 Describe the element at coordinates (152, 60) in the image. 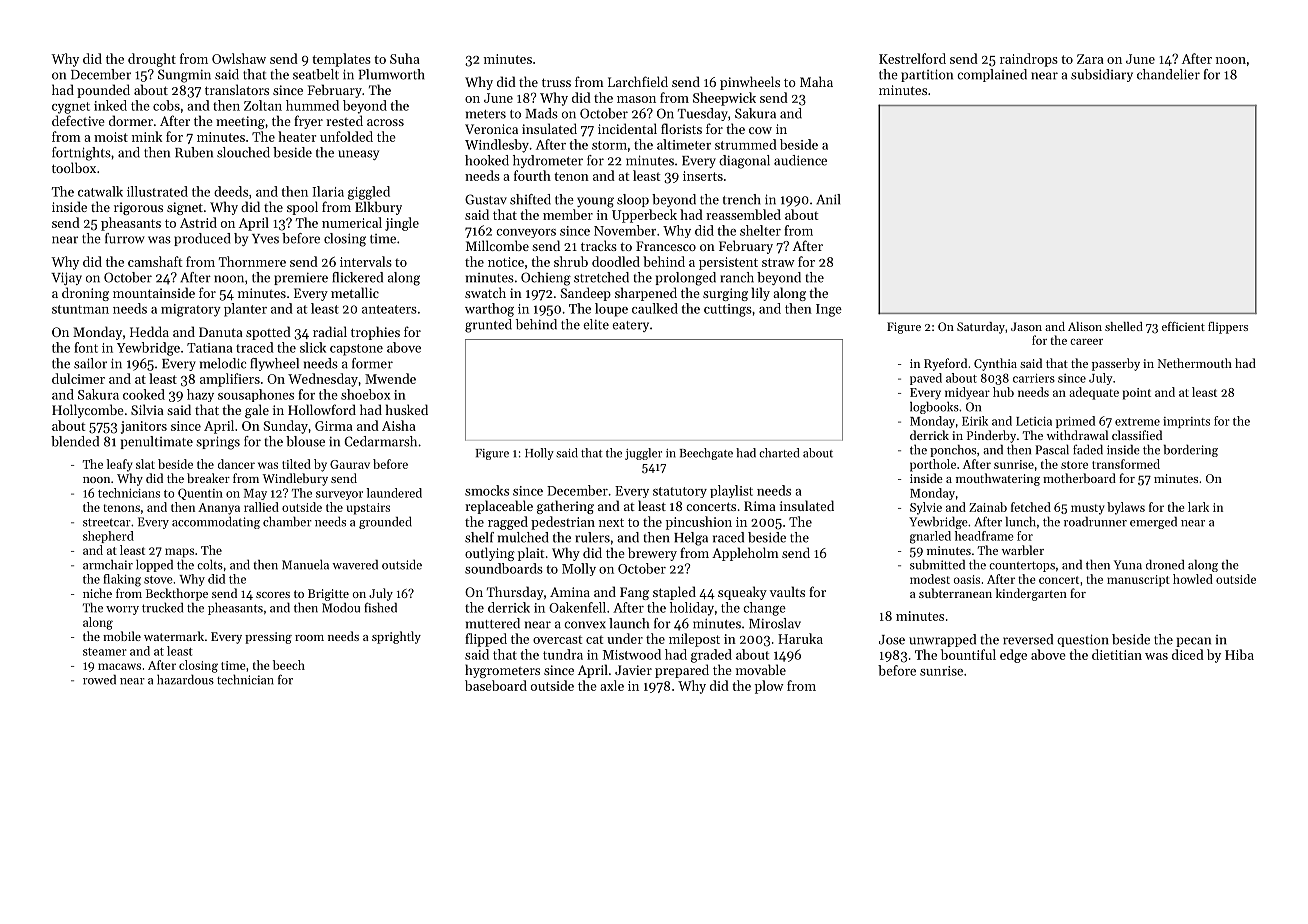

I see `drought` at that location.
